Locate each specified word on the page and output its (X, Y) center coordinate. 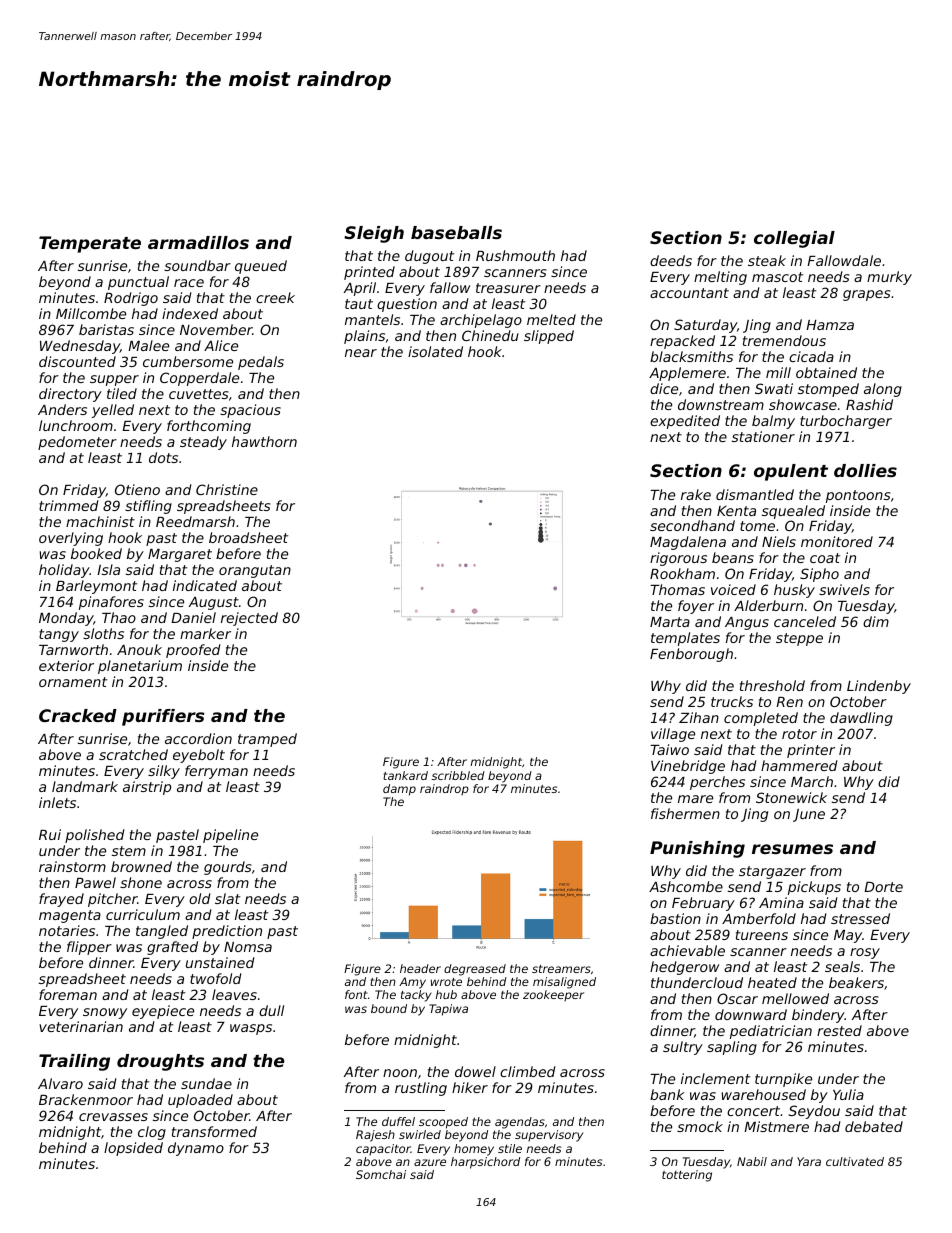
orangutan (255, 571)
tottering (687, 1176)
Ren (789, 702)
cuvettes (198, 394)
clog (152, 1133)
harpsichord (485, 1163)
